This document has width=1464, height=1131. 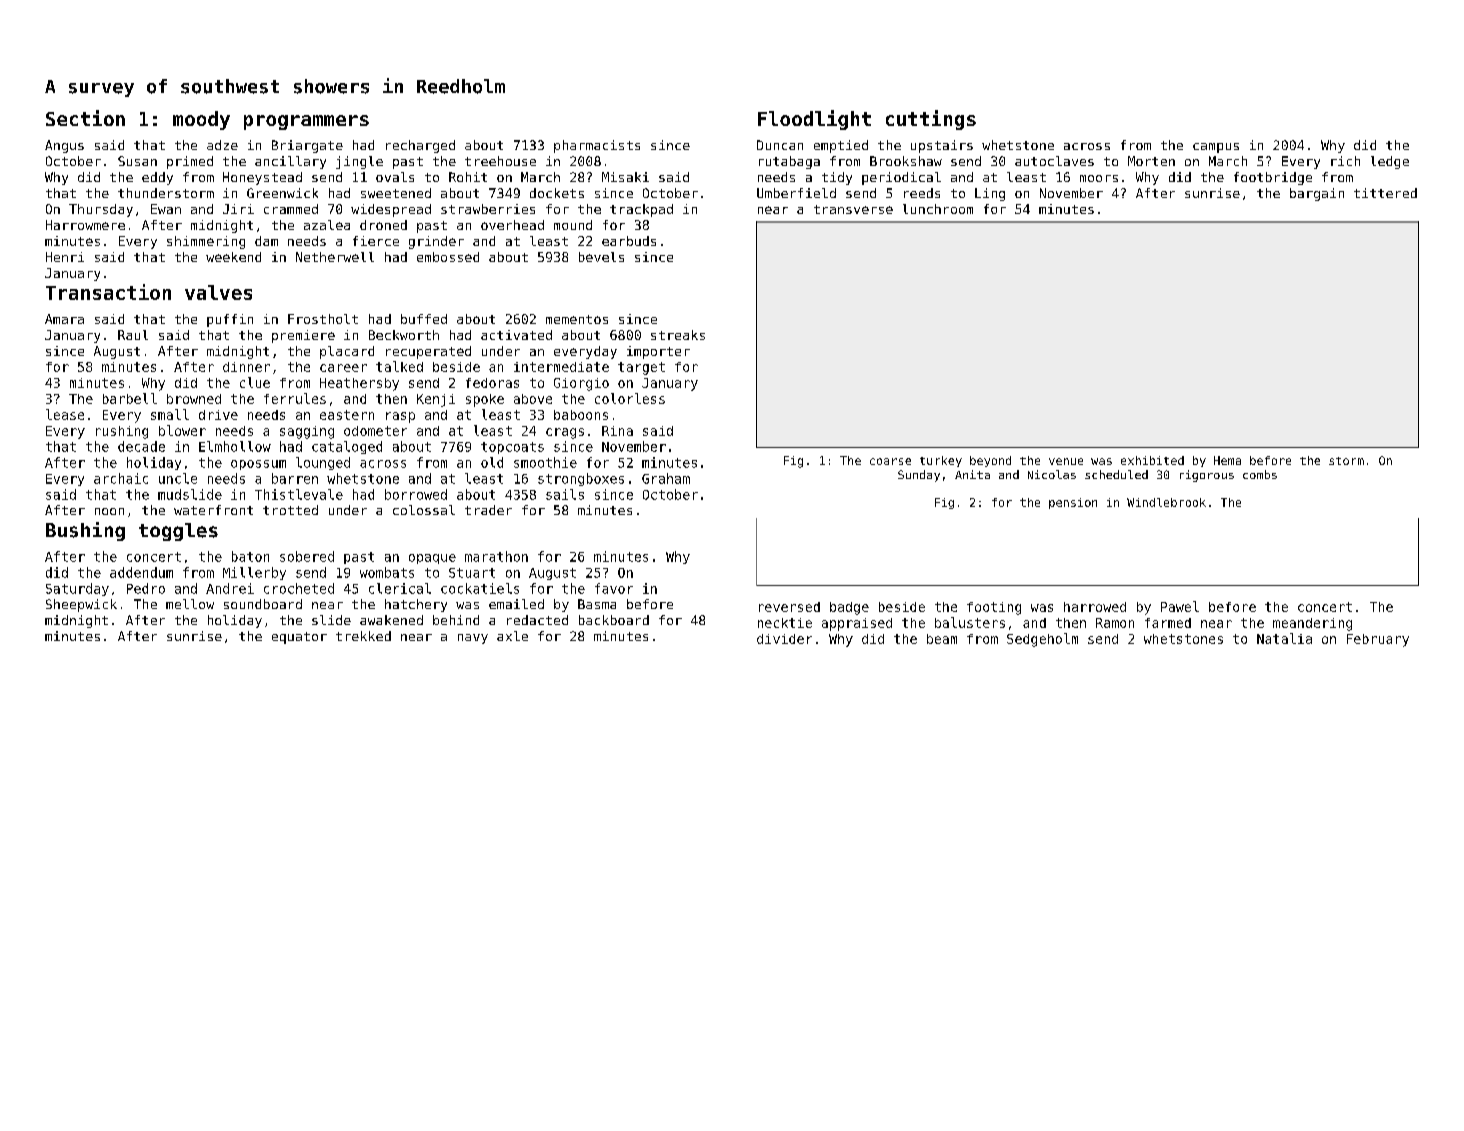 What do you see at coordinates (1152, 460) in the document?
I see `exhibited` at bounding box center [1152, 460].
